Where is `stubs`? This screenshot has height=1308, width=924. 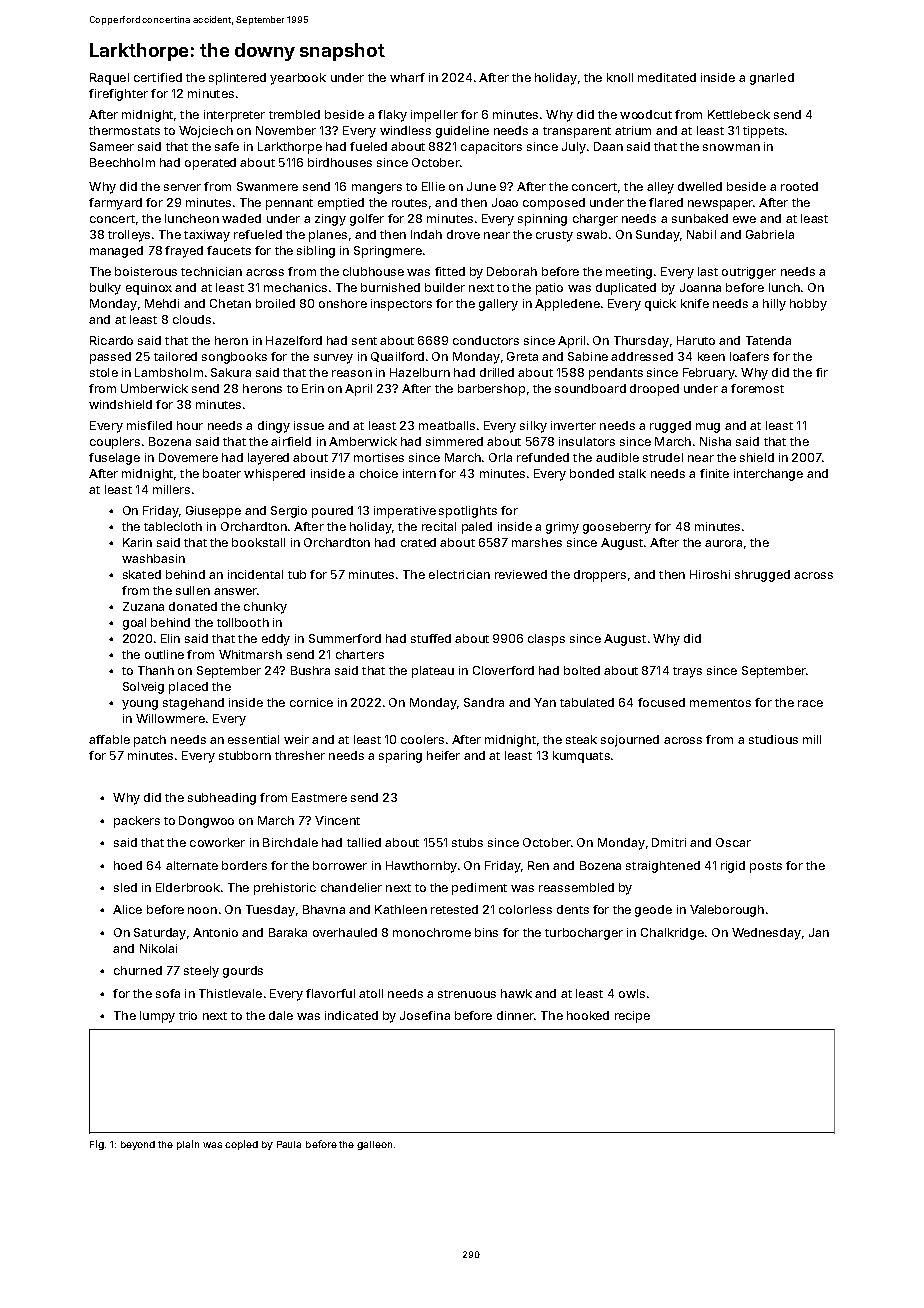
stubs is located at coordinates (467, 842).
